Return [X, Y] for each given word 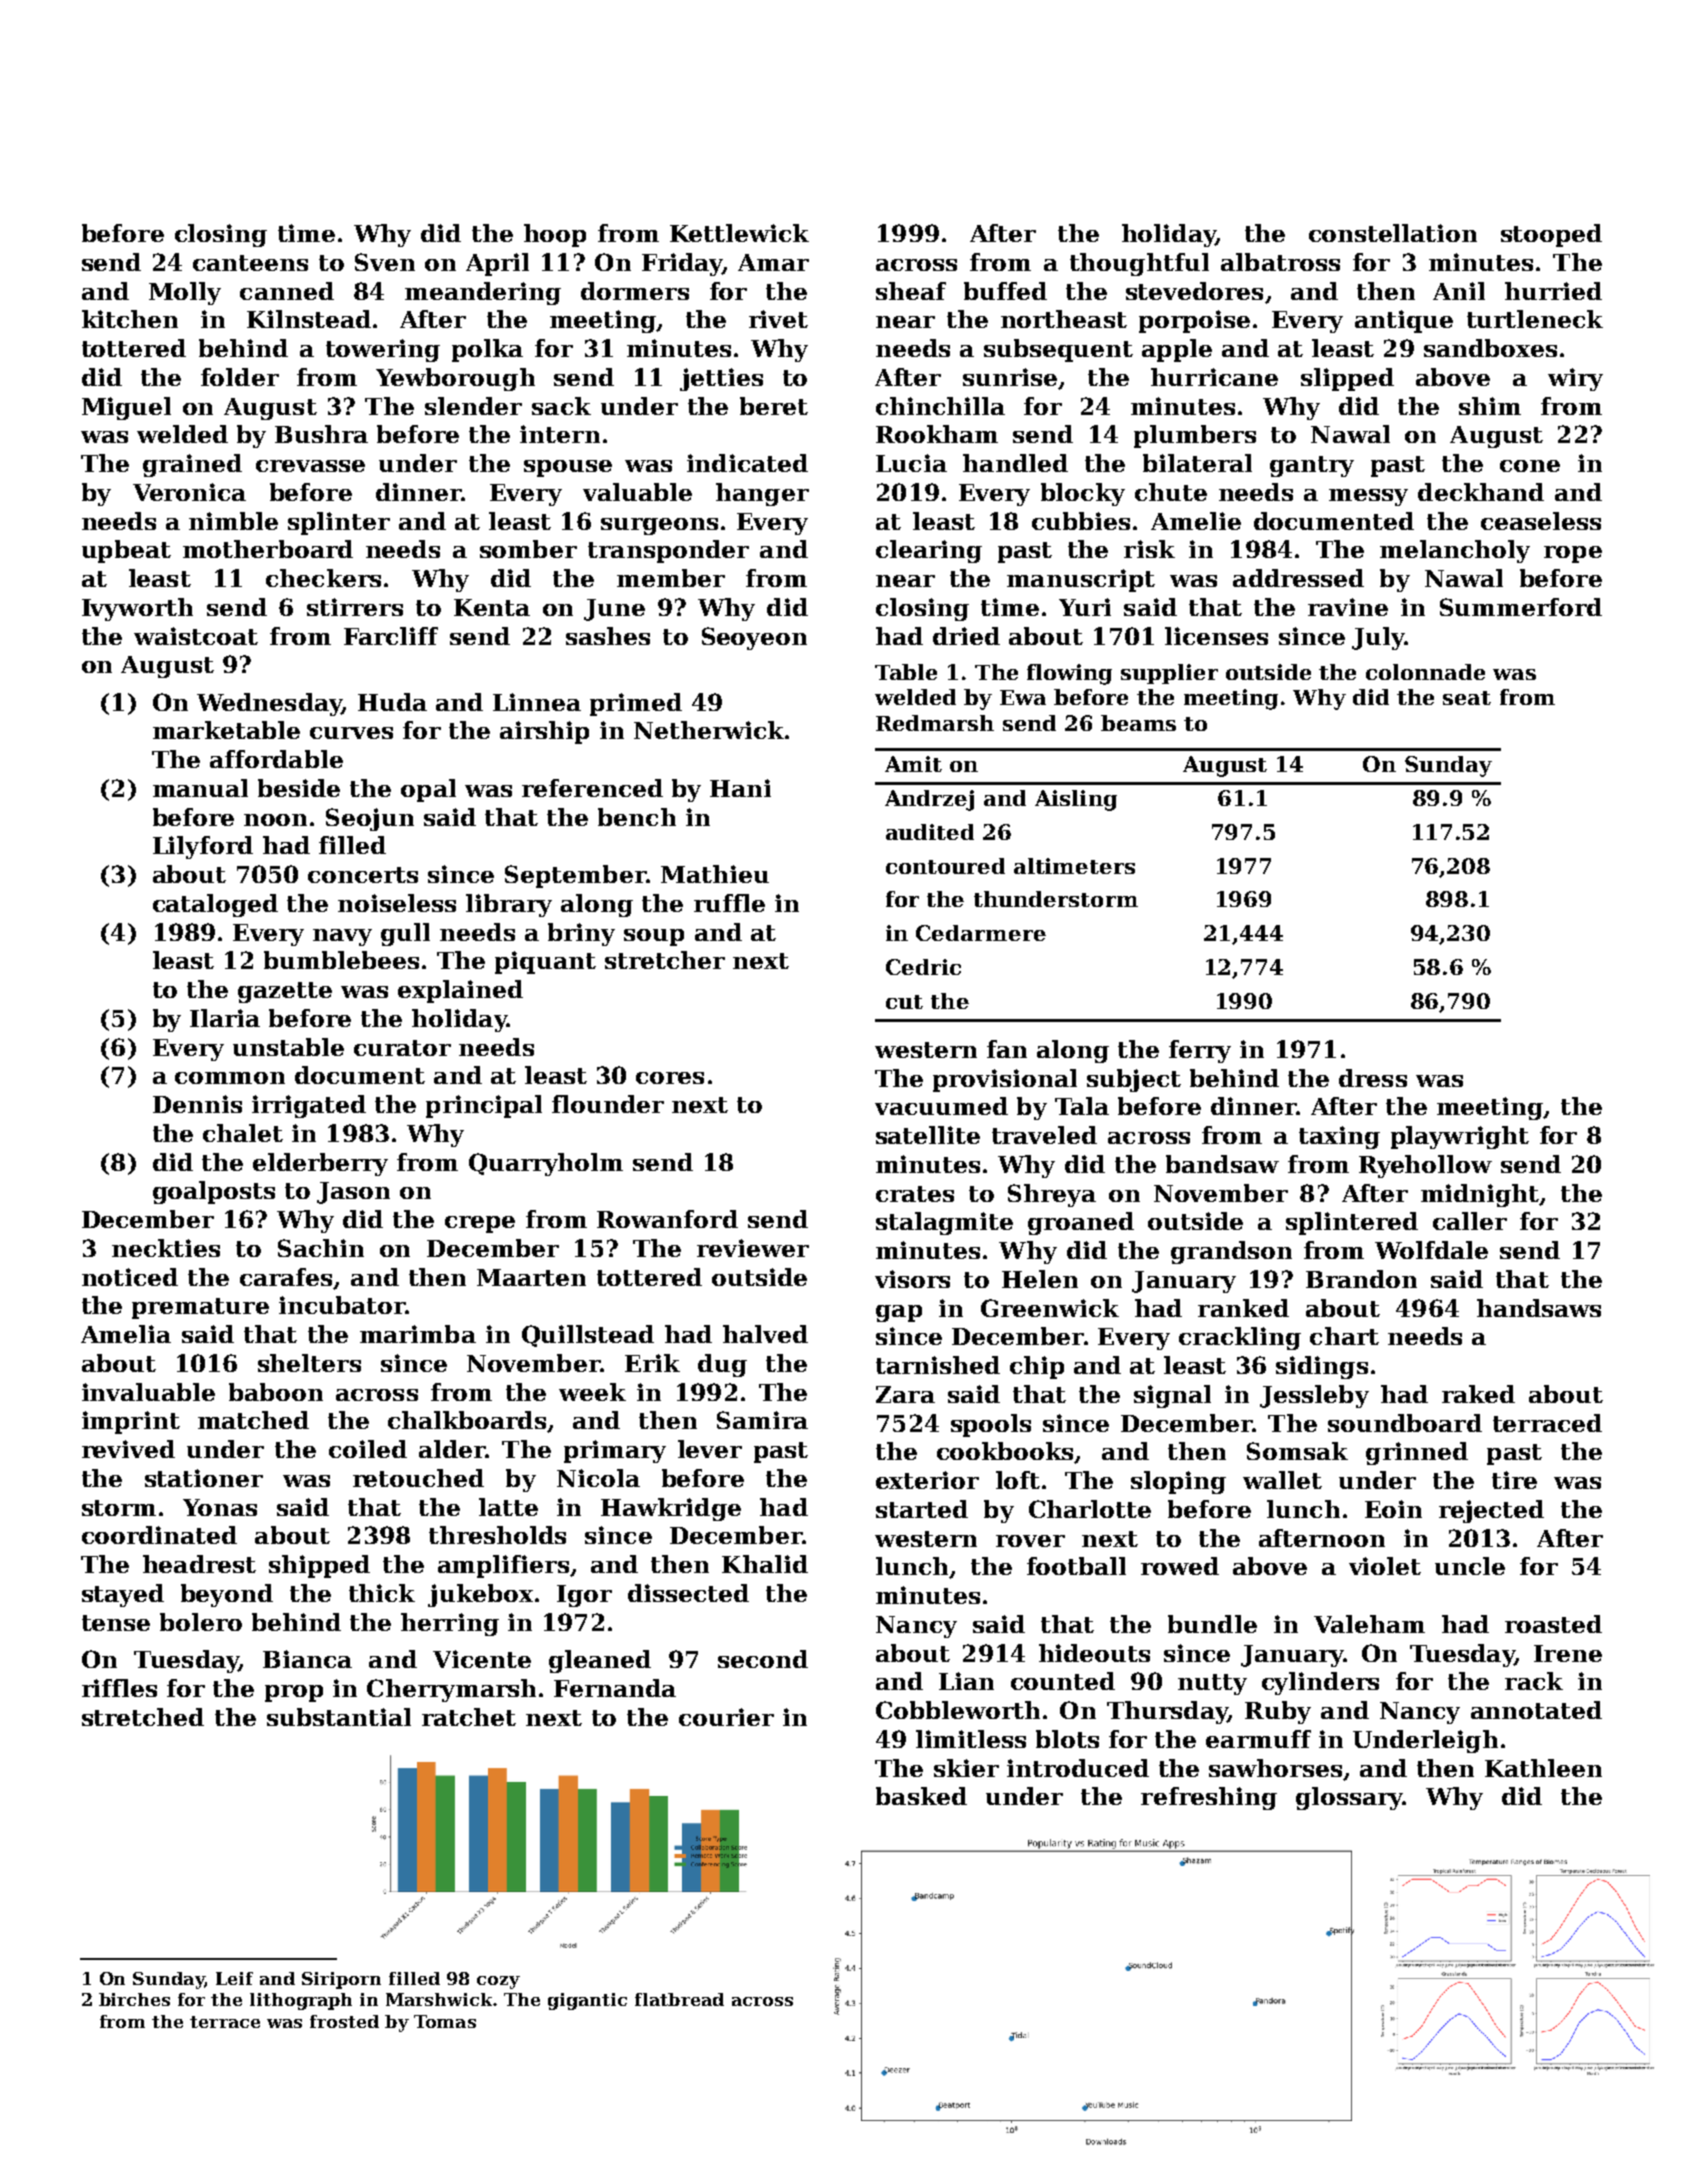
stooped [1551, 235]
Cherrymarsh [451, 1690]
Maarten [531, 1277]
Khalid [765, 1564]
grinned [1417, 1453]
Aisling [1076, 800]
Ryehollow [1425, 1166]
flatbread [679, 1999]
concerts [363, 875]
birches [134, 1999]
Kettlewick [739, 233]
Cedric [923, 967]
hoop [555, 235]
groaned [1081, 1223]
